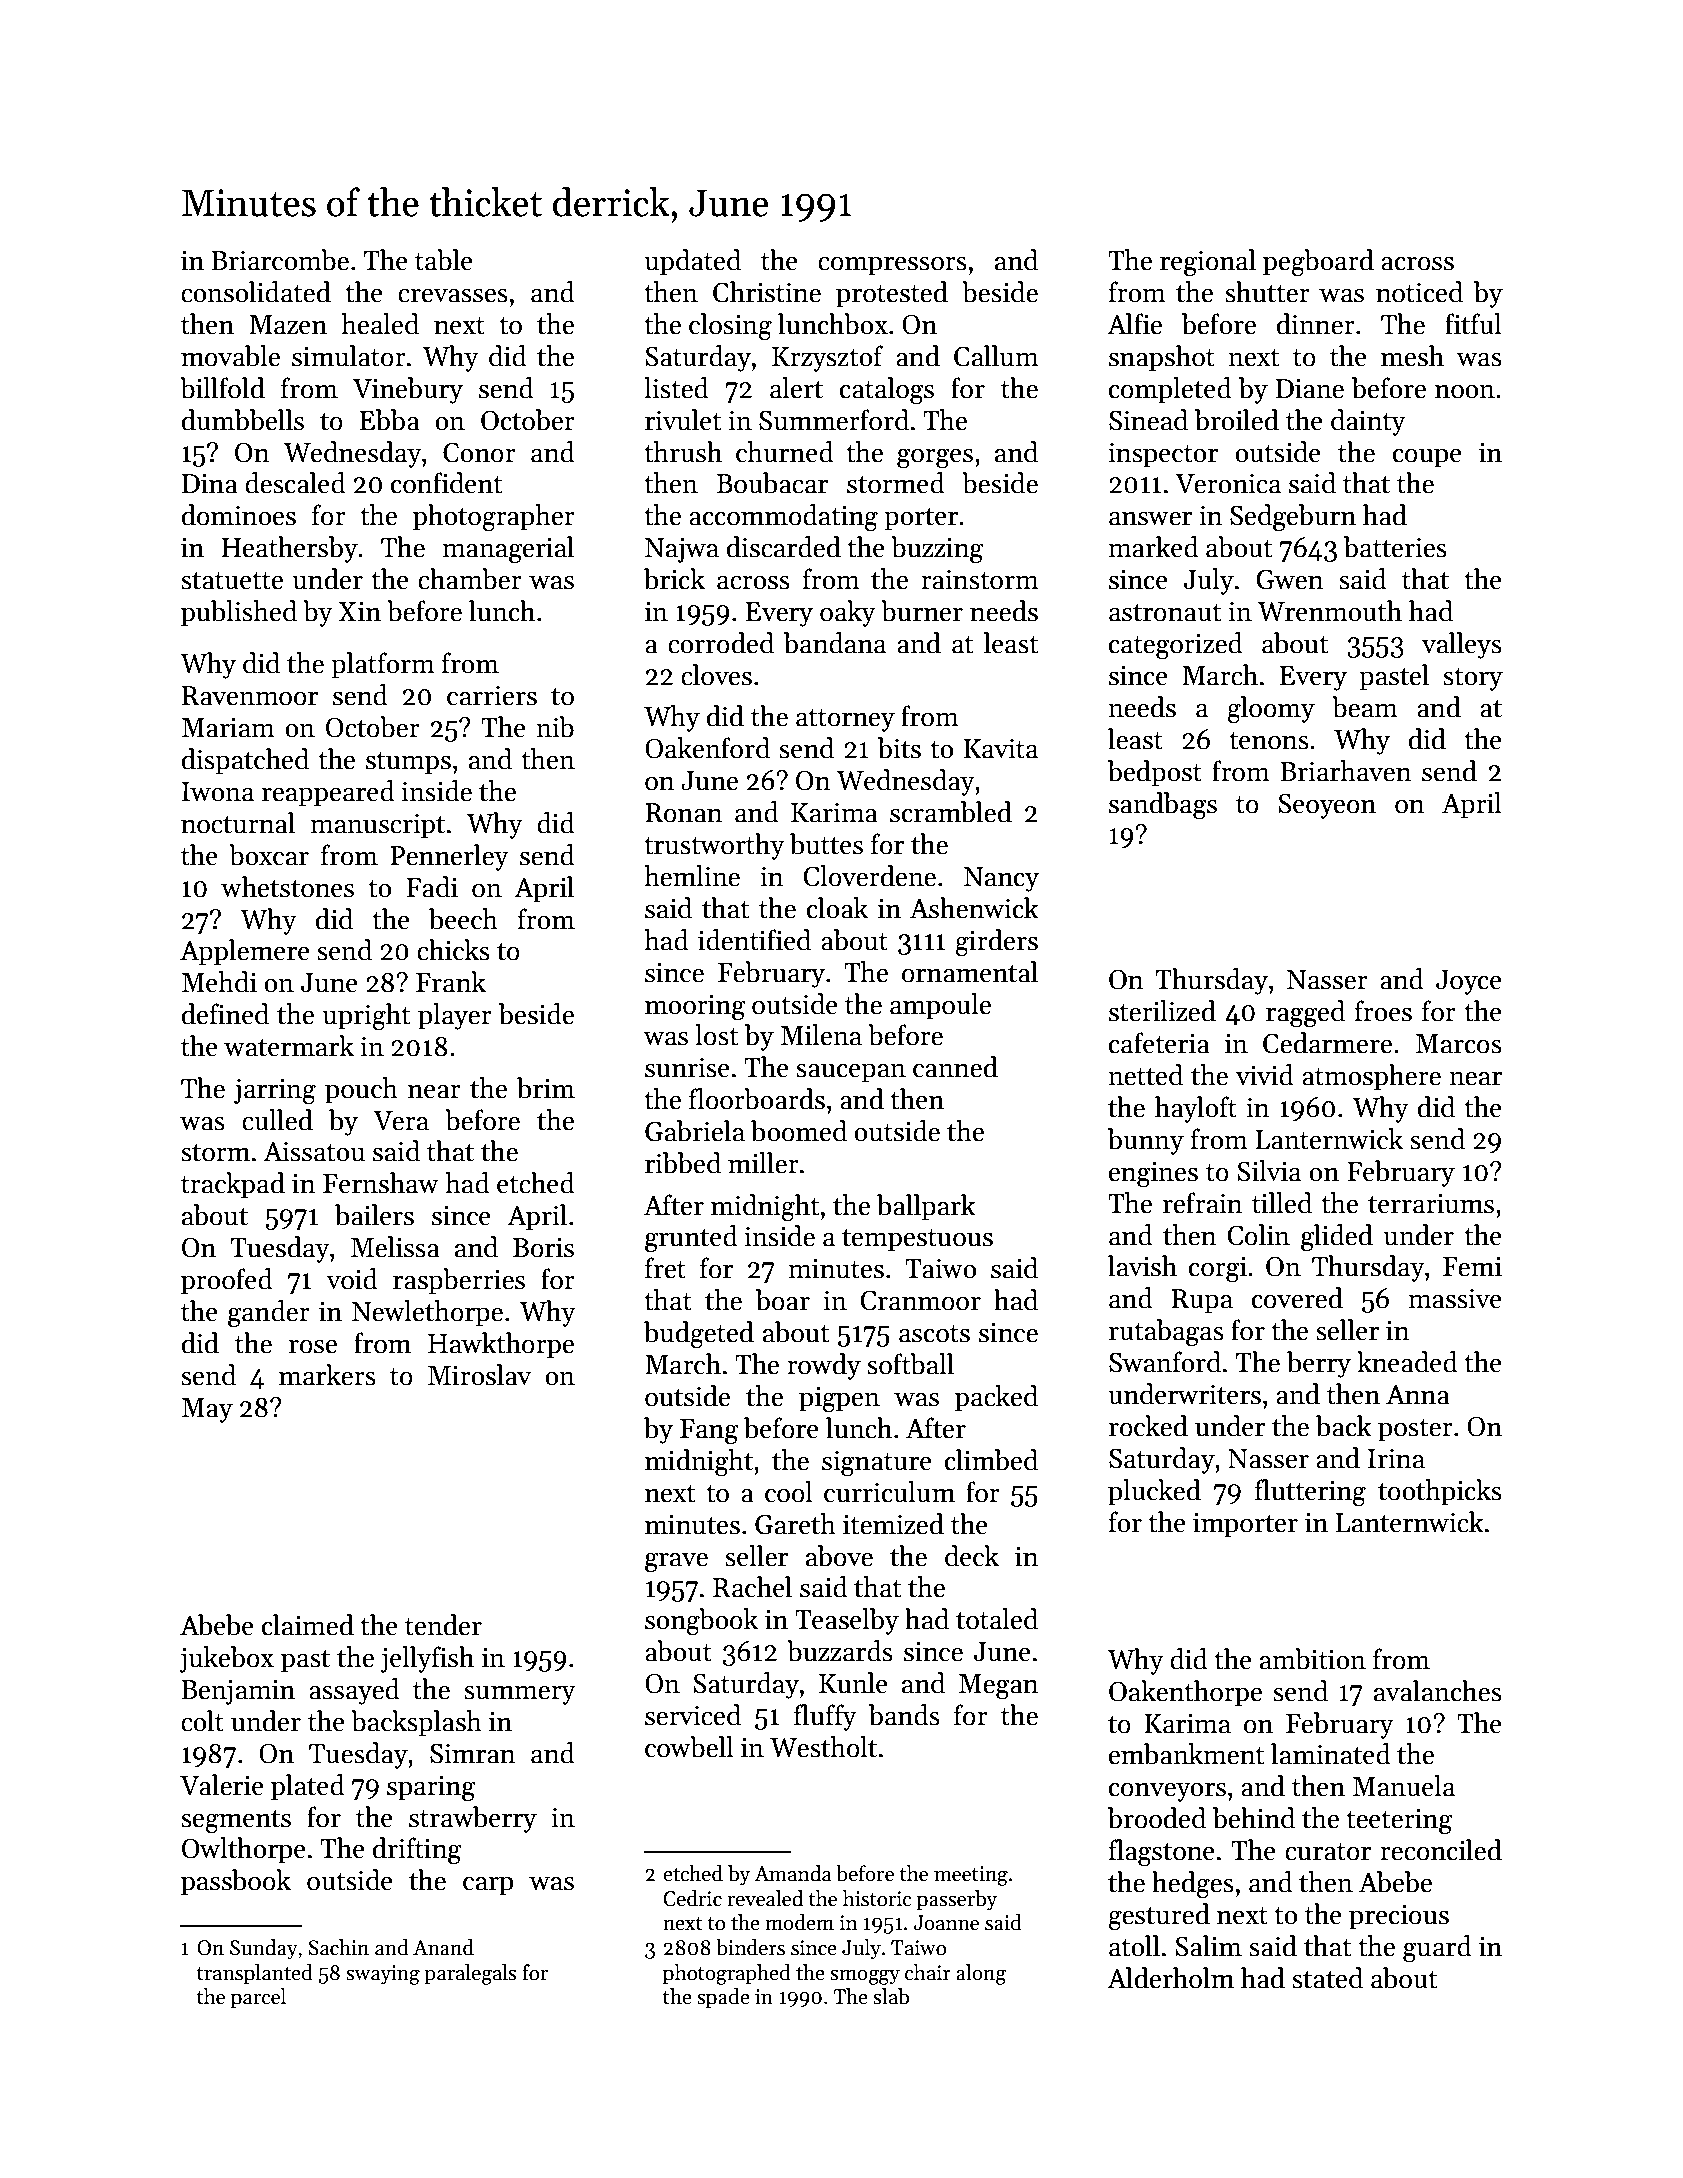 The height and width of the screenshot is (2178, 1683). Describe the element at coordinates (996, 356) in the screenshot. I see `Callum` at that location.
